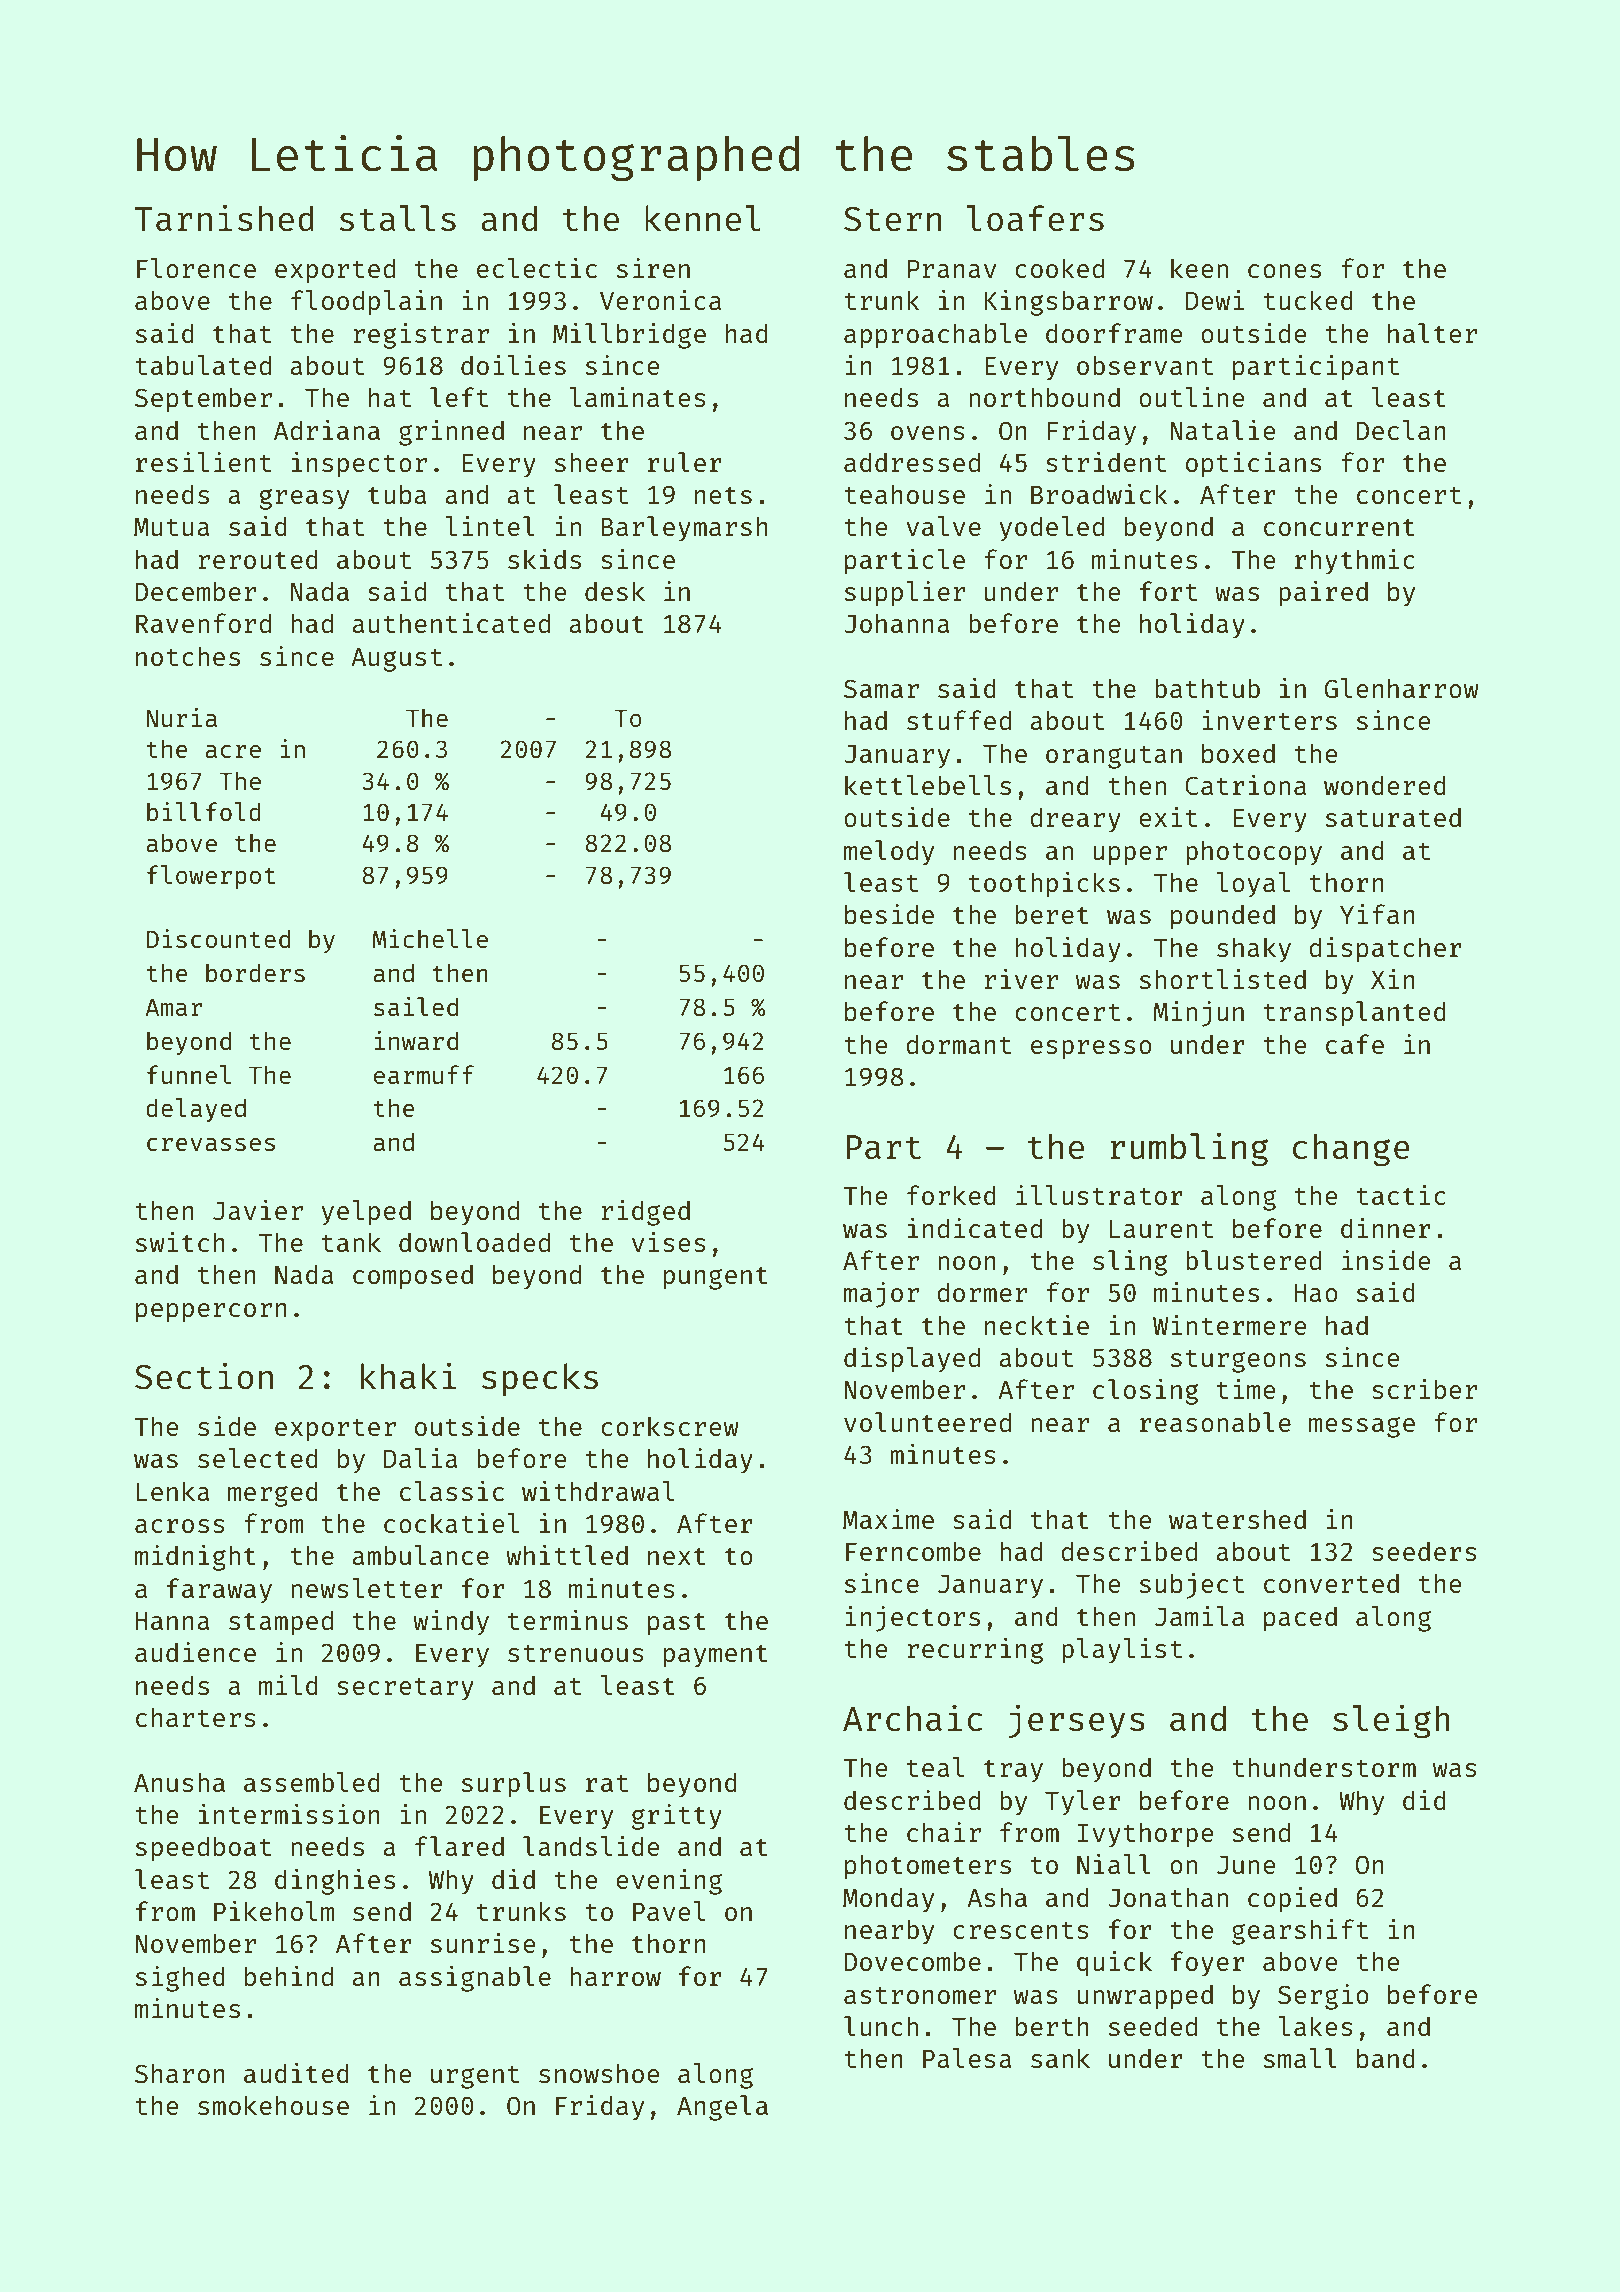  I want to click on inverters, so click(1269, 720).
